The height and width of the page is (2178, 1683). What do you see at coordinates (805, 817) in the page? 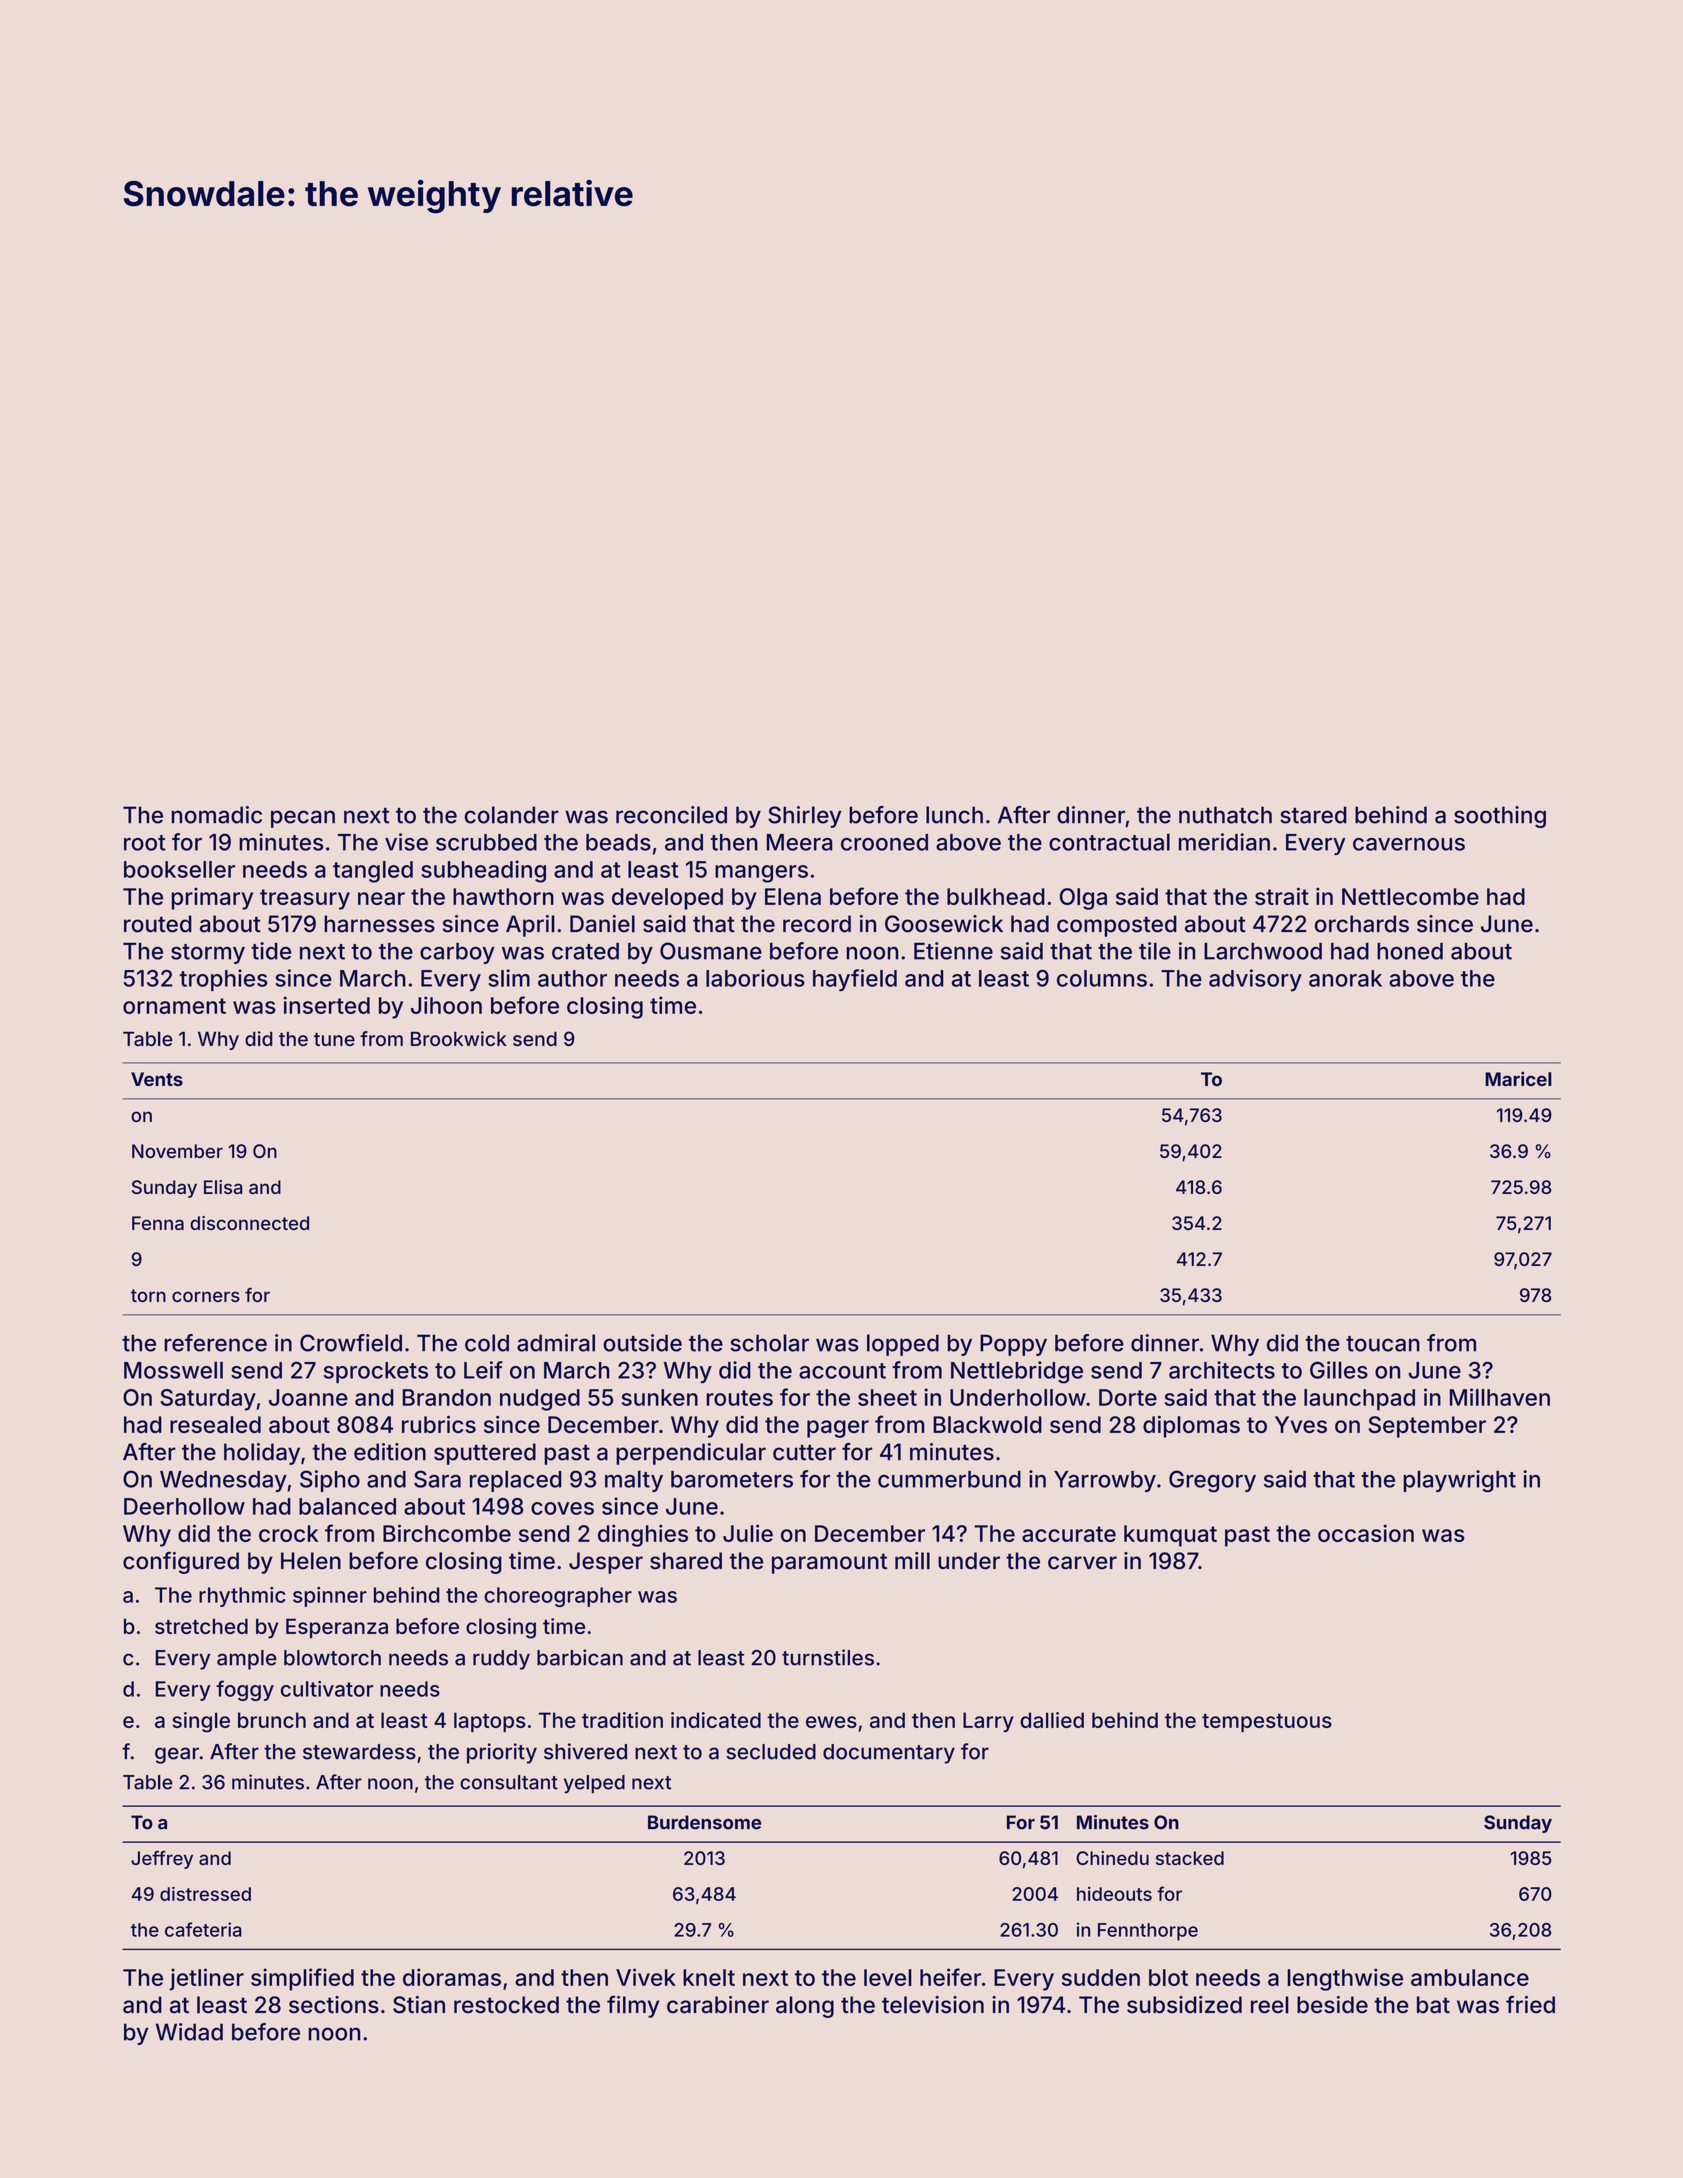
I see `Shirley` at bounding box center [805, 817].
